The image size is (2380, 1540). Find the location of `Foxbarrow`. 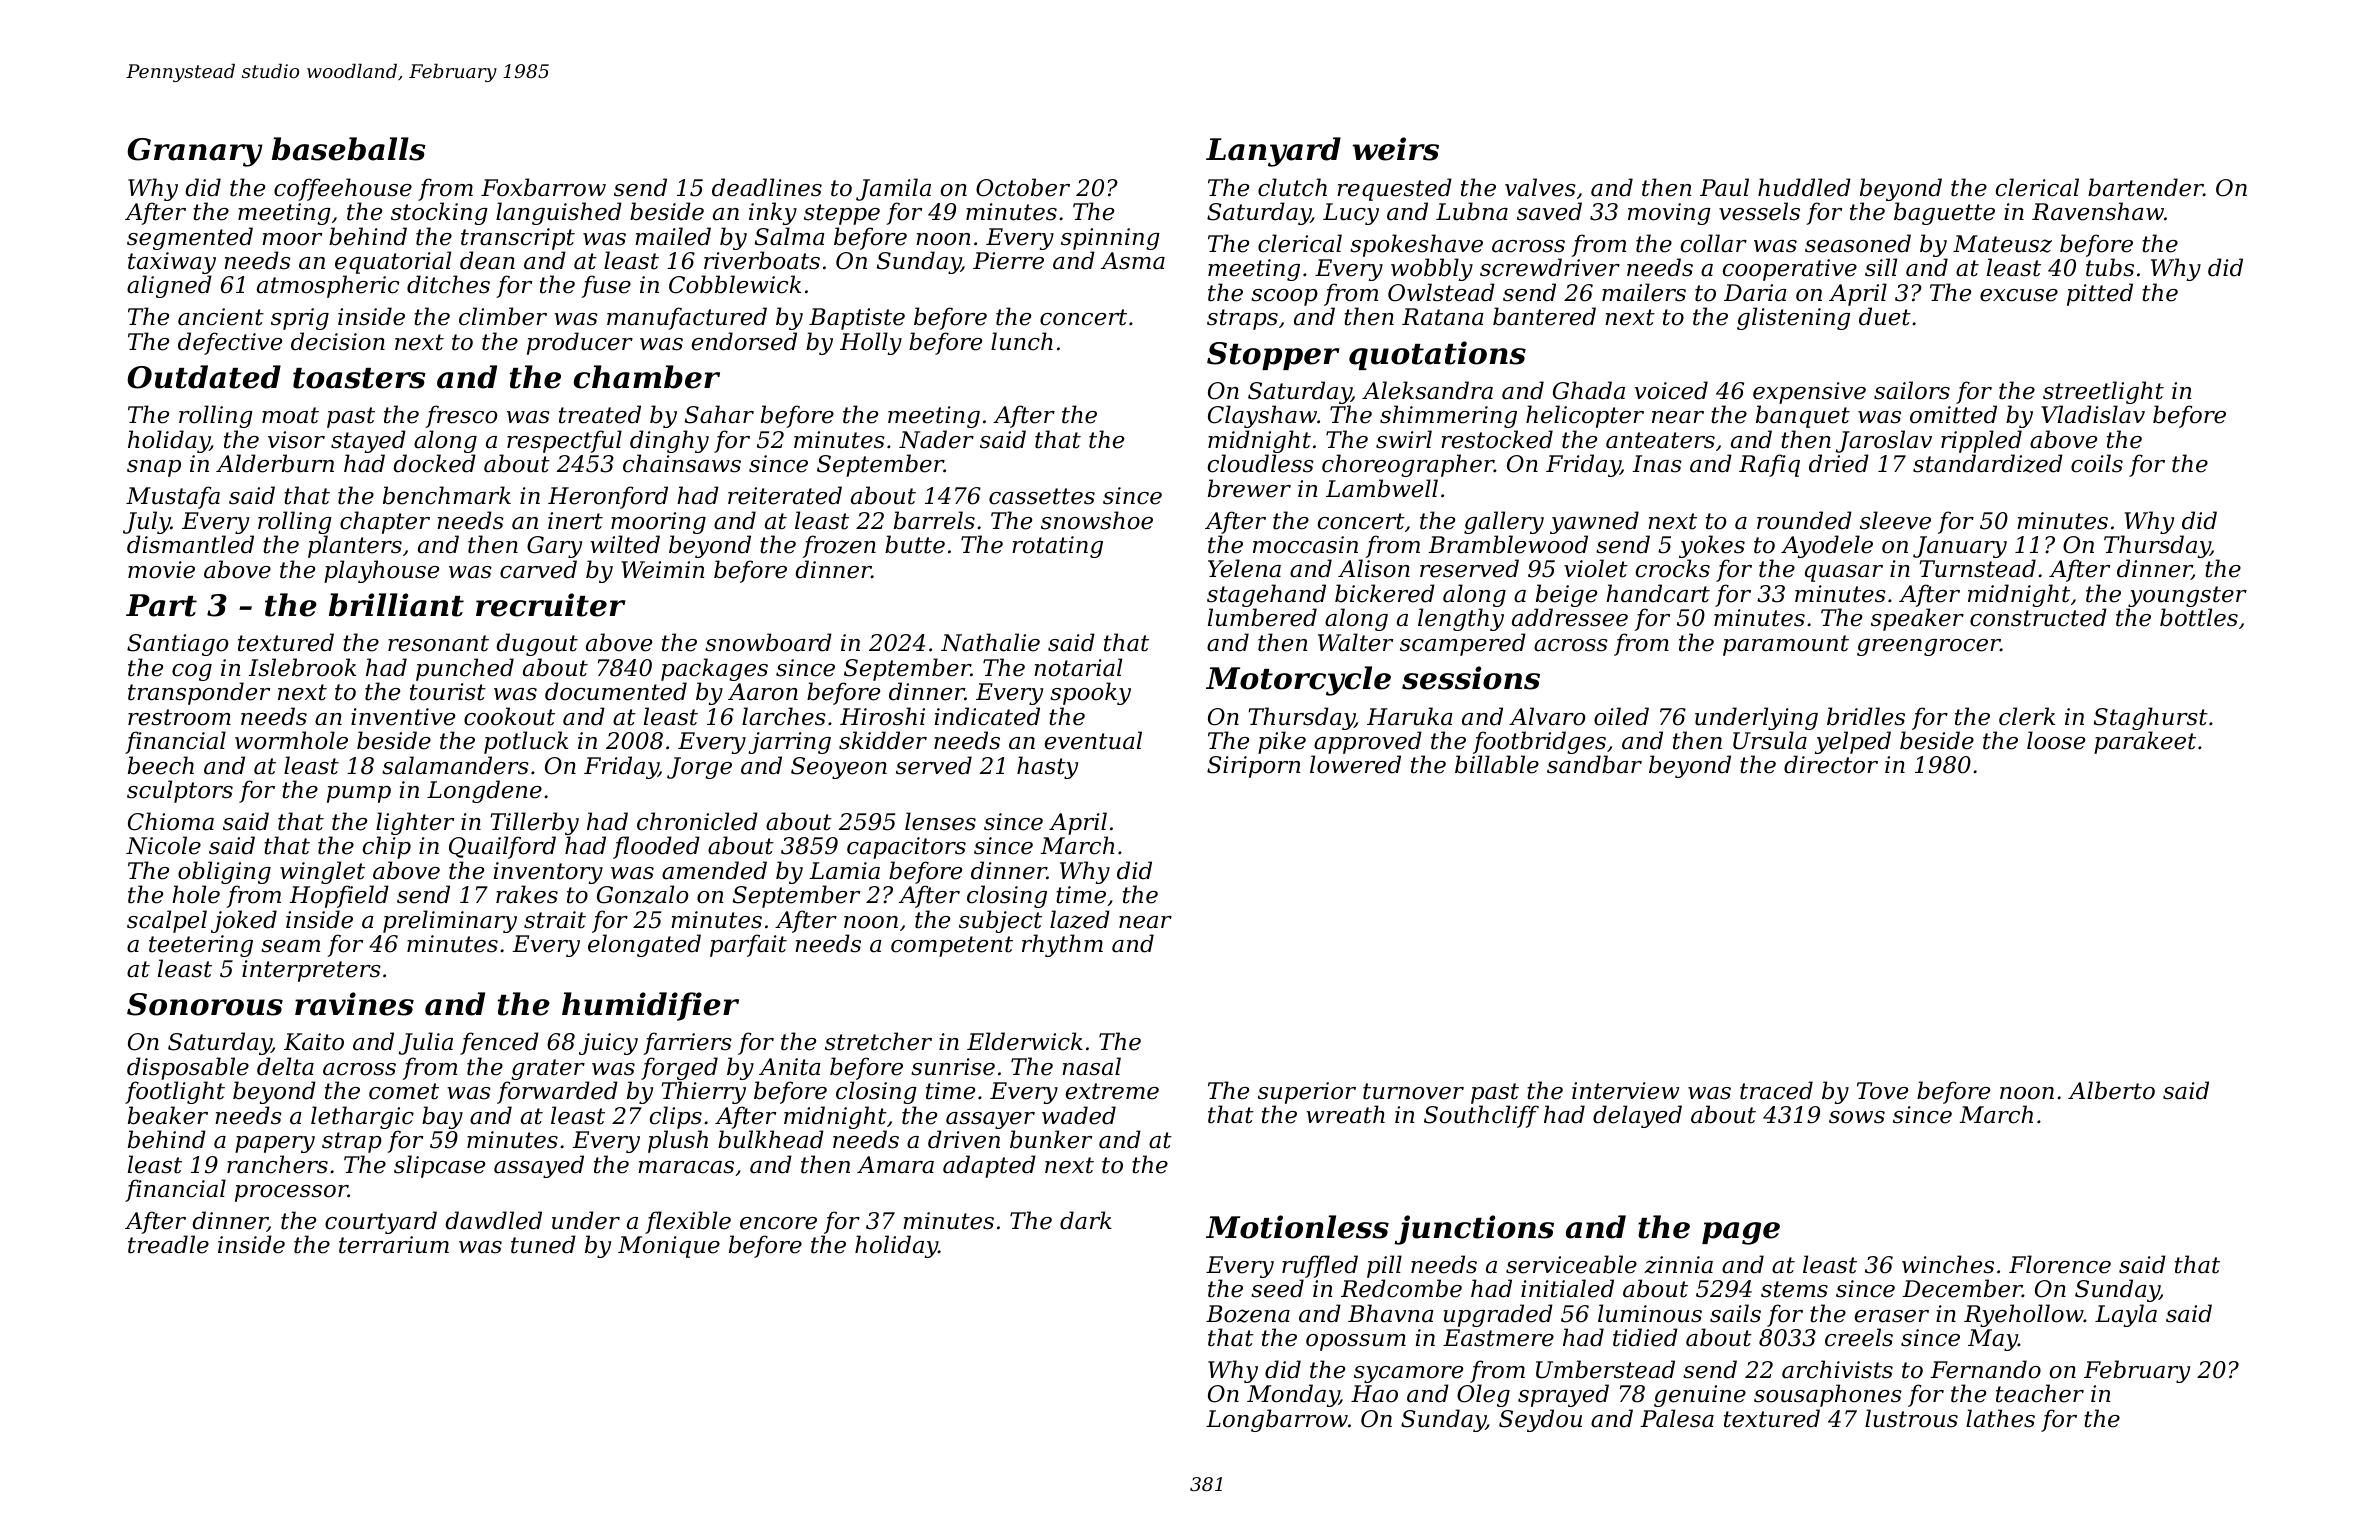

Foxbarrow is located at coordinates (543, 187).
